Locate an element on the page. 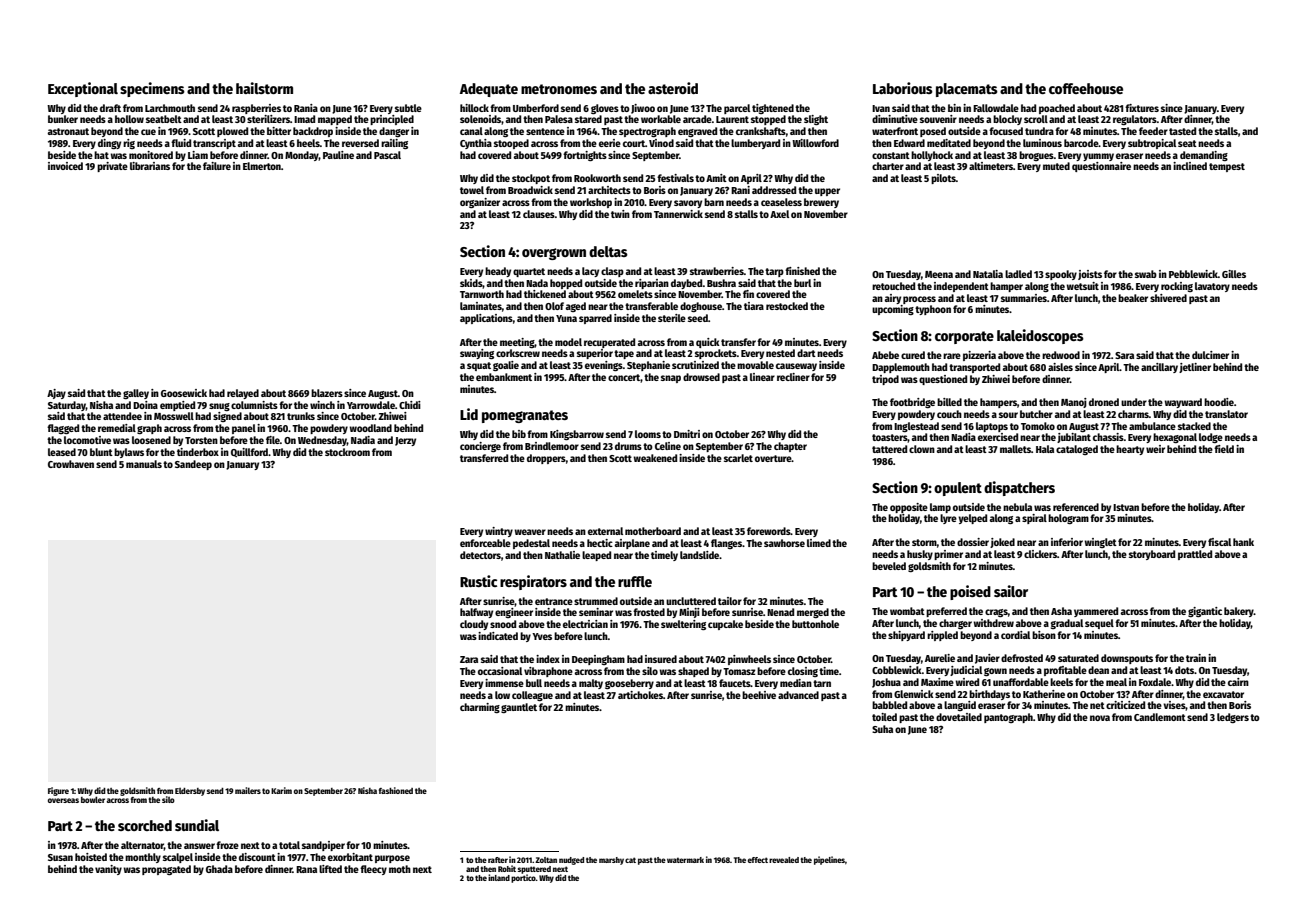 The height and width of the page is (924, 1308). invoiced is located at coordinates (65, 166).
